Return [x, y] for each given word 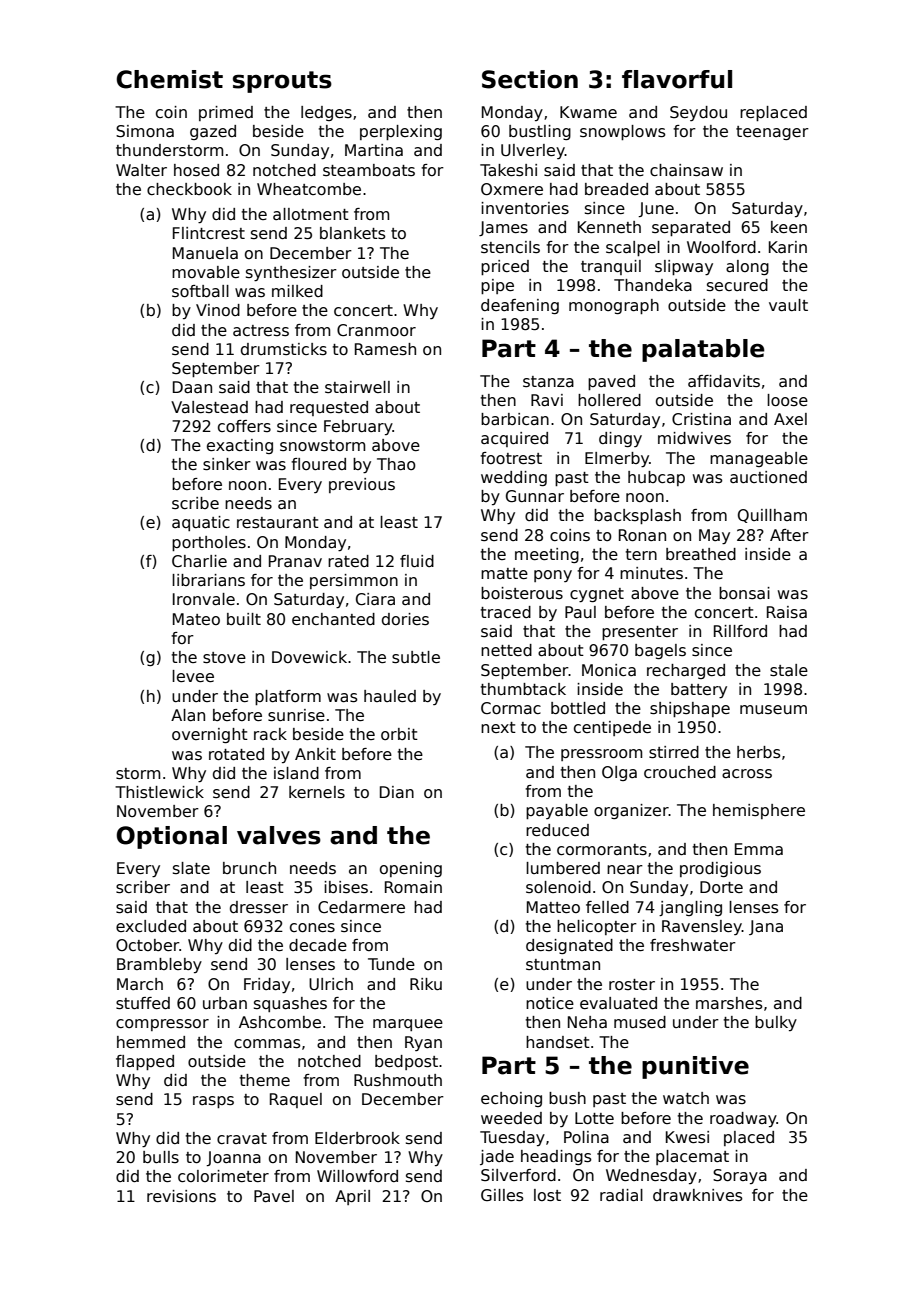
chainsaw [686, 170]
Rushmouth [398, 1080]
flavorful [677, 79]
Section [530, 79]
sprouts [282, 82]
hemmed [151, 1042]
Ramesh [385, 349]
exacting [240, 446]
